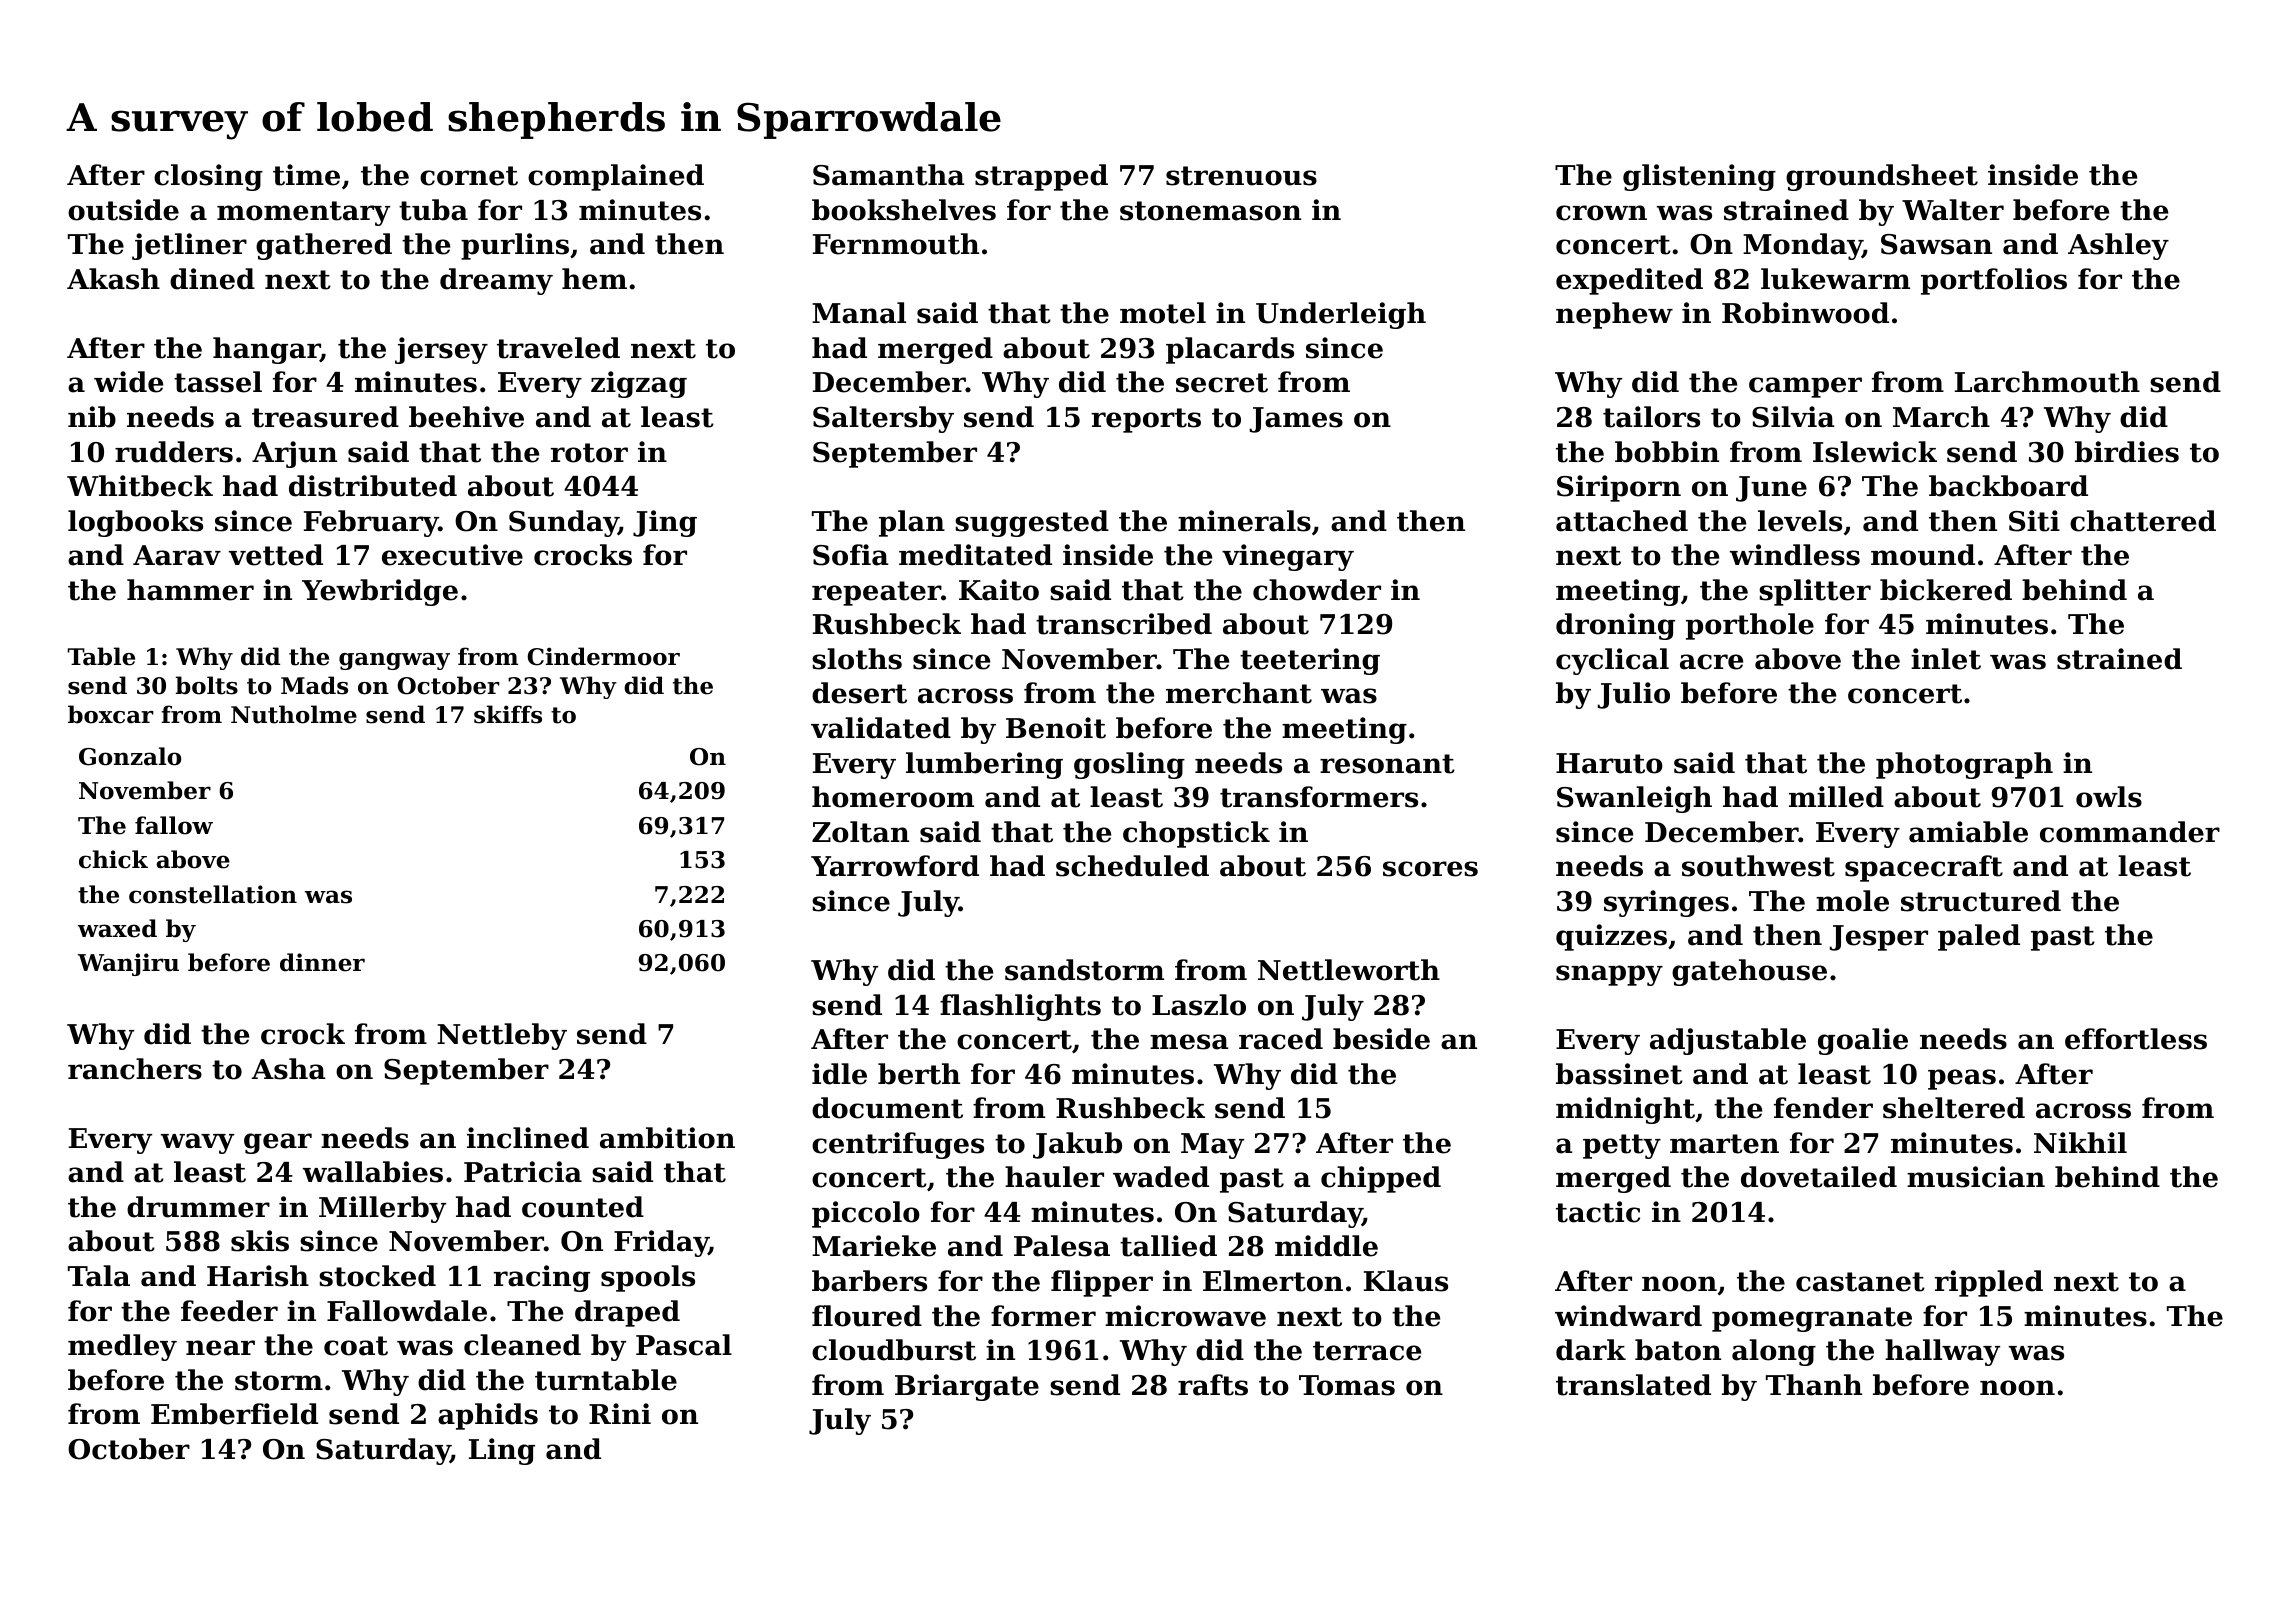 This screenshot has height=1620, width=2292. What do you see at coordinates (322, 962) in the screenshot?
I see `dinner` at bounding box center [322, 962].
